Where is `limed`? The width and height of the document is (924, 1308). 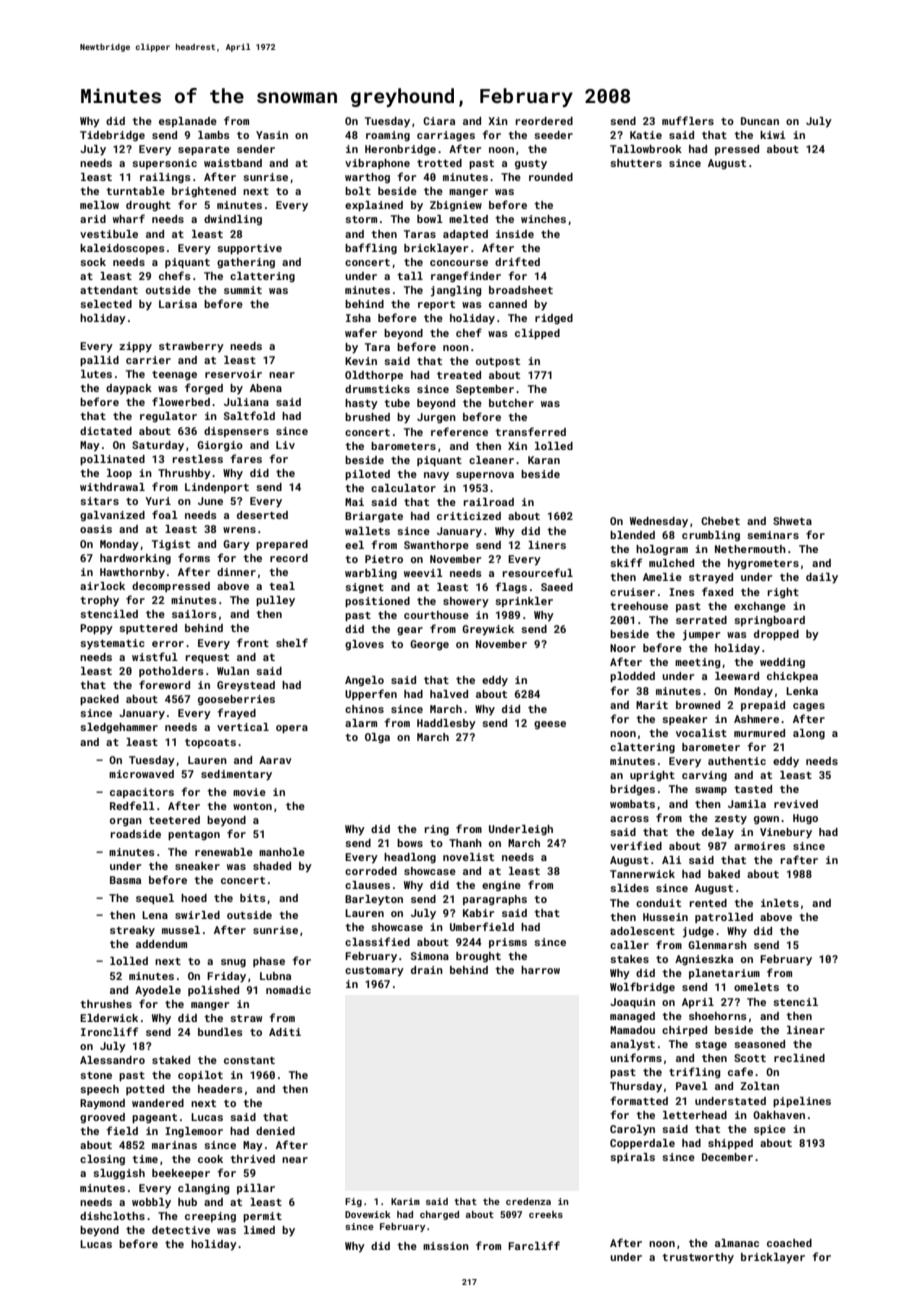
limed is located at coordinates (259, 1230).
